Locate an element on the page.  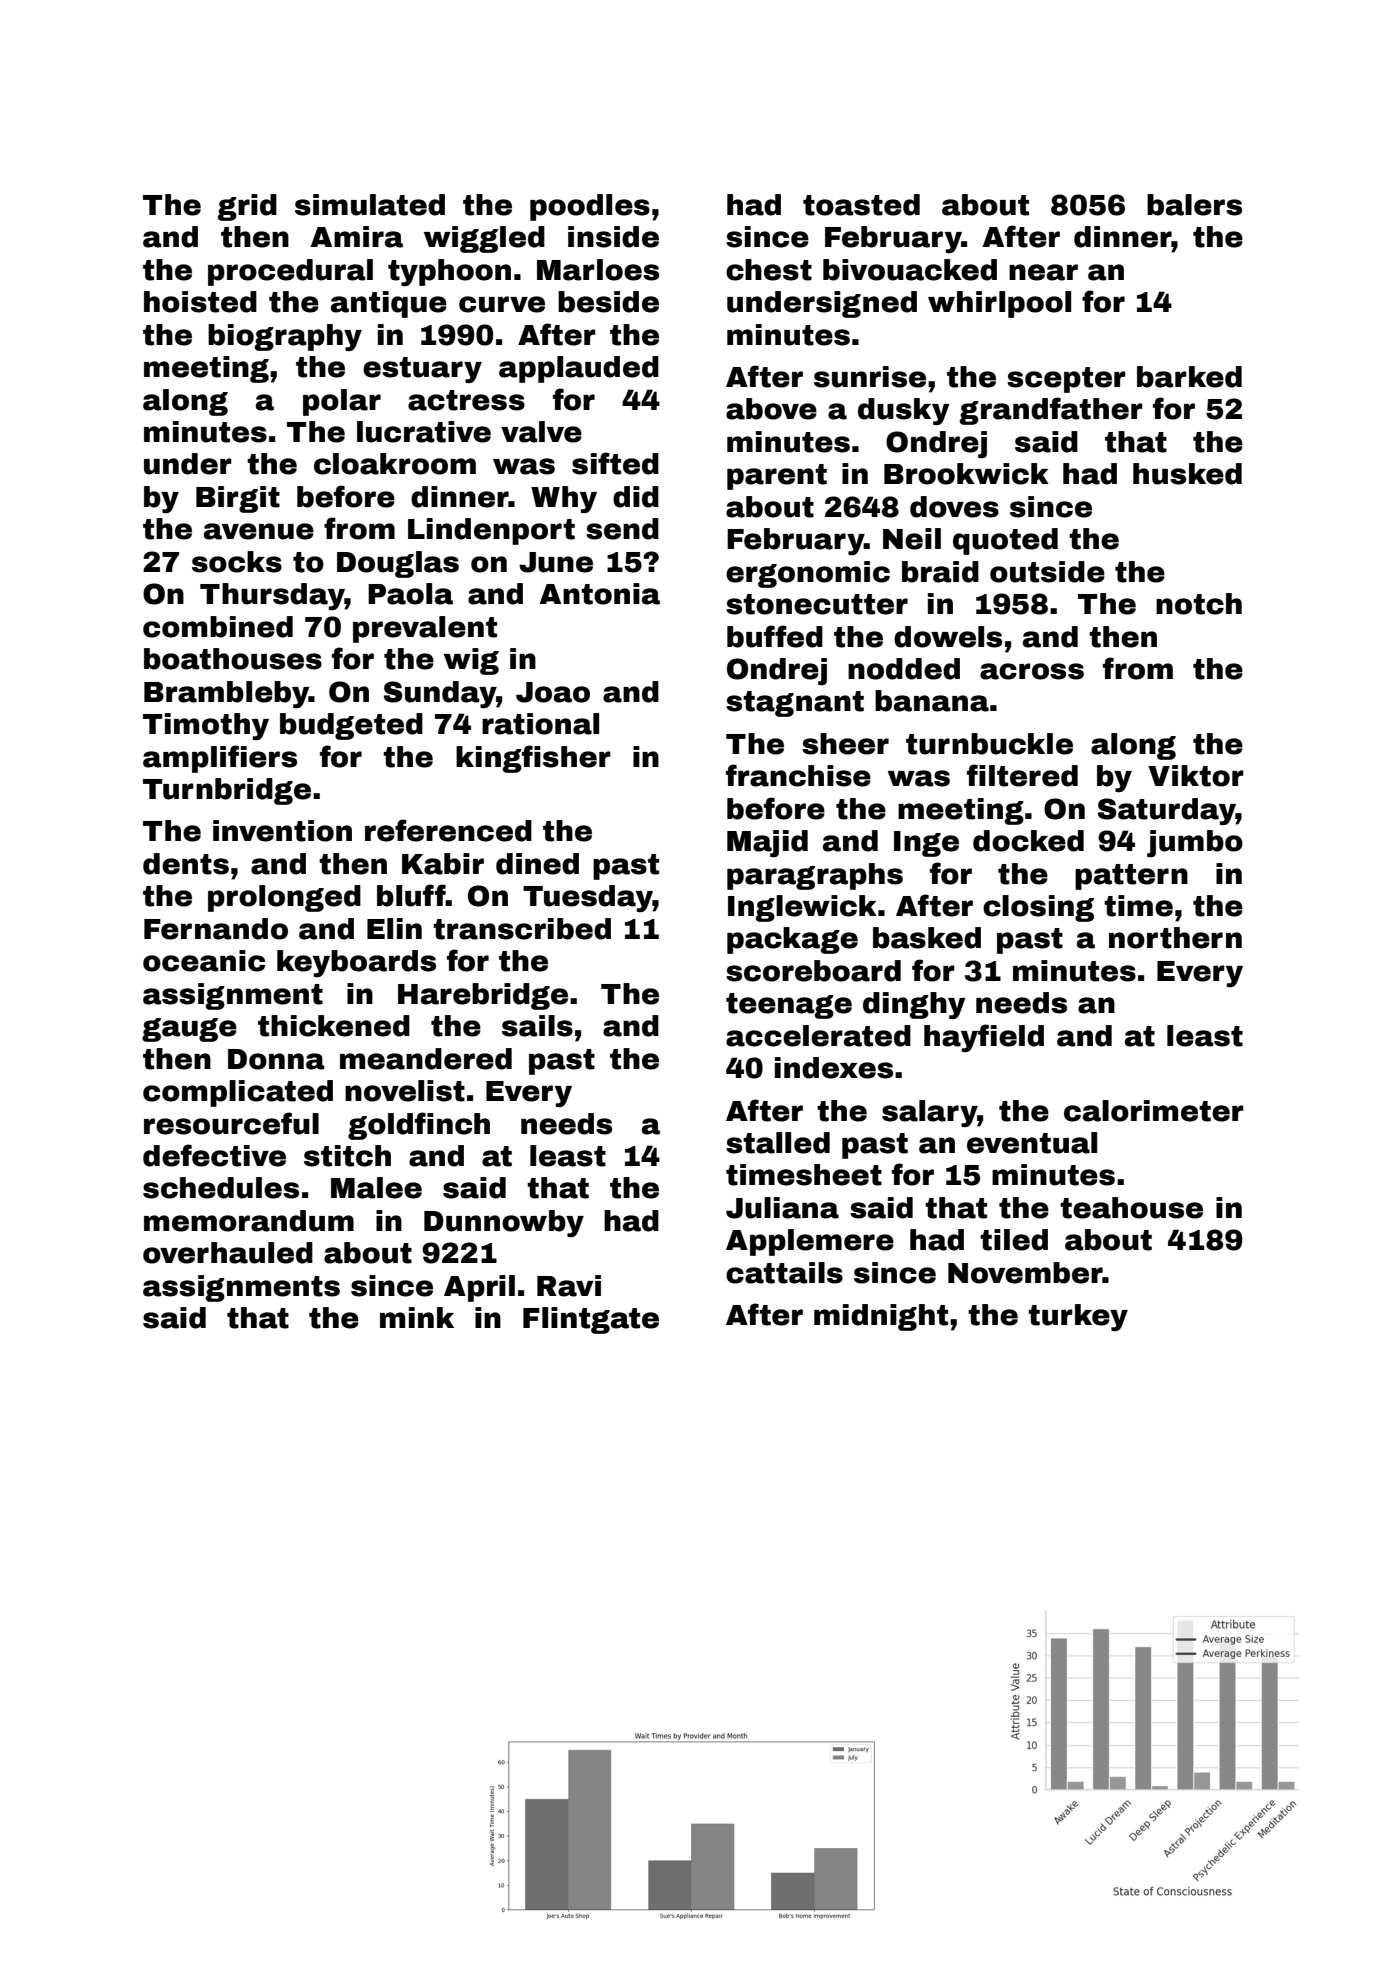
oceanic is located at coordinates (204, 961).
